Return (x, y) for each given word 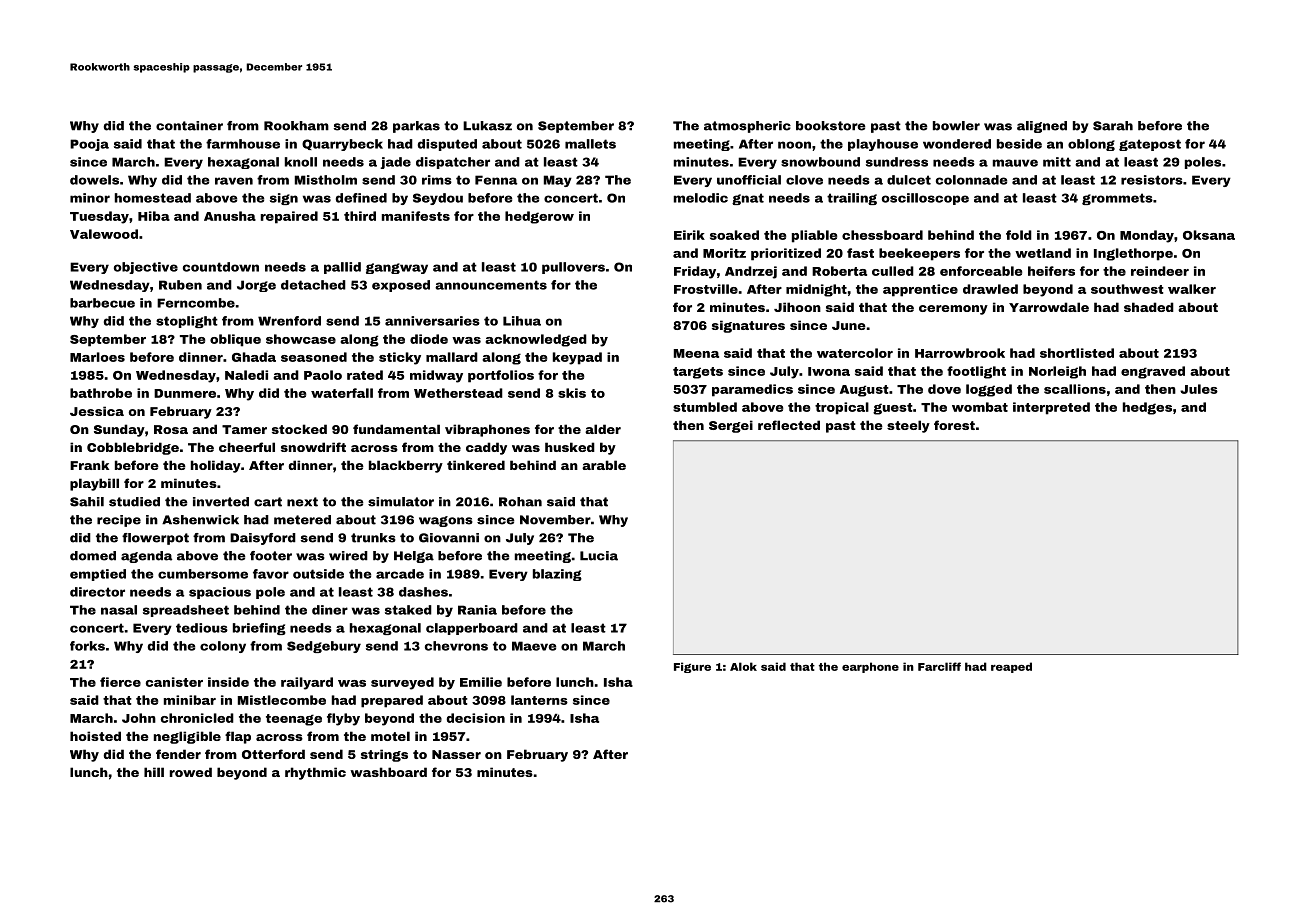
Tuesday (99, 217)
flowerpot (155, 539)
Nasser (456, 754)
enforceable (981, 271)
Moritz (724, 253)
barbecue (102, 303)
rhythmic (315, 773)
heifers (1051, 271)
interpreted (1051, 408)
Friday (695, 272)
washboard (388, 772)
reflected (789, 425)
